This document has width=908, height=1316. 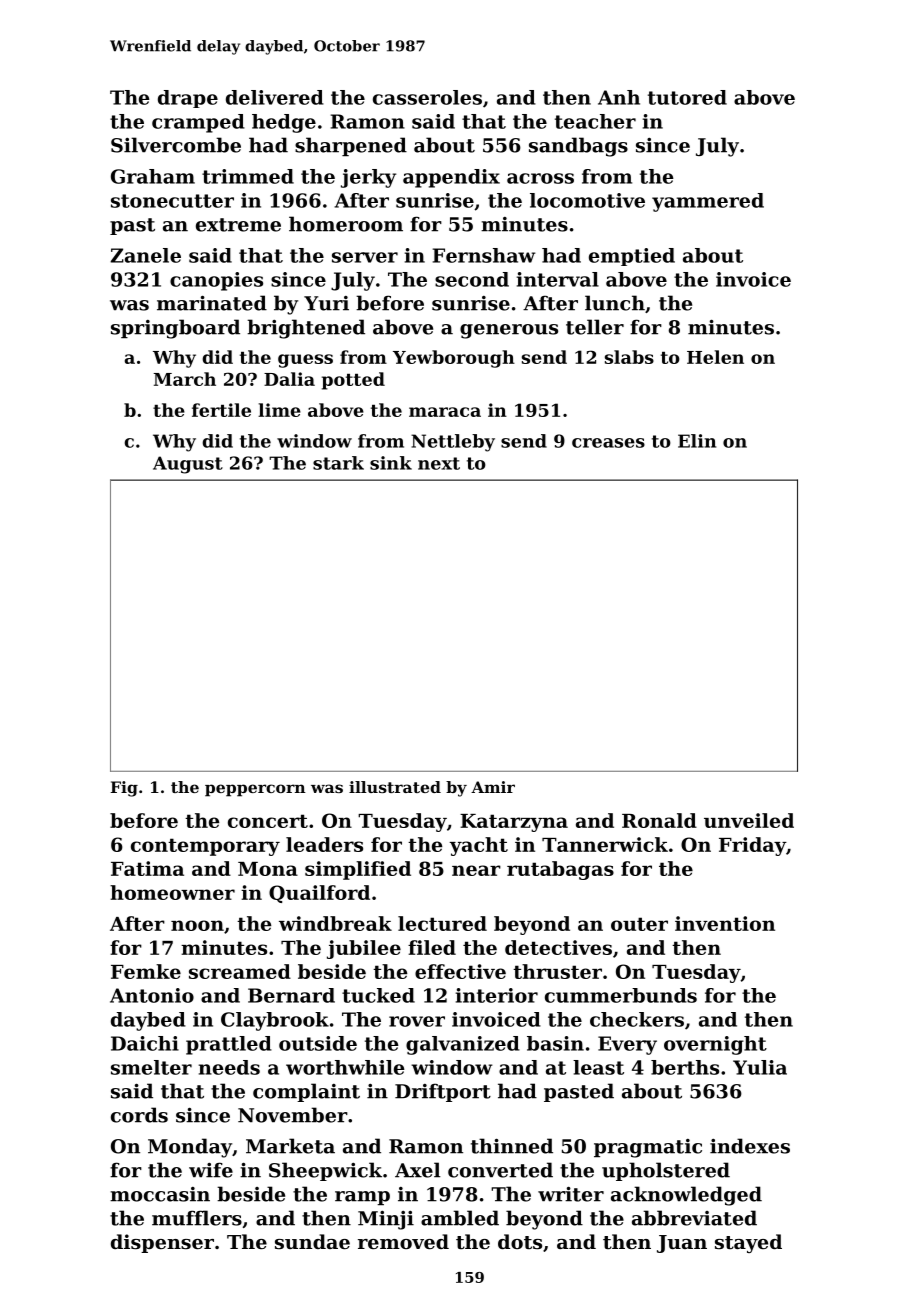 What do you see at coordinates (442, 923) in the document?
I see `lectured` at bounding box center [442, 923].
